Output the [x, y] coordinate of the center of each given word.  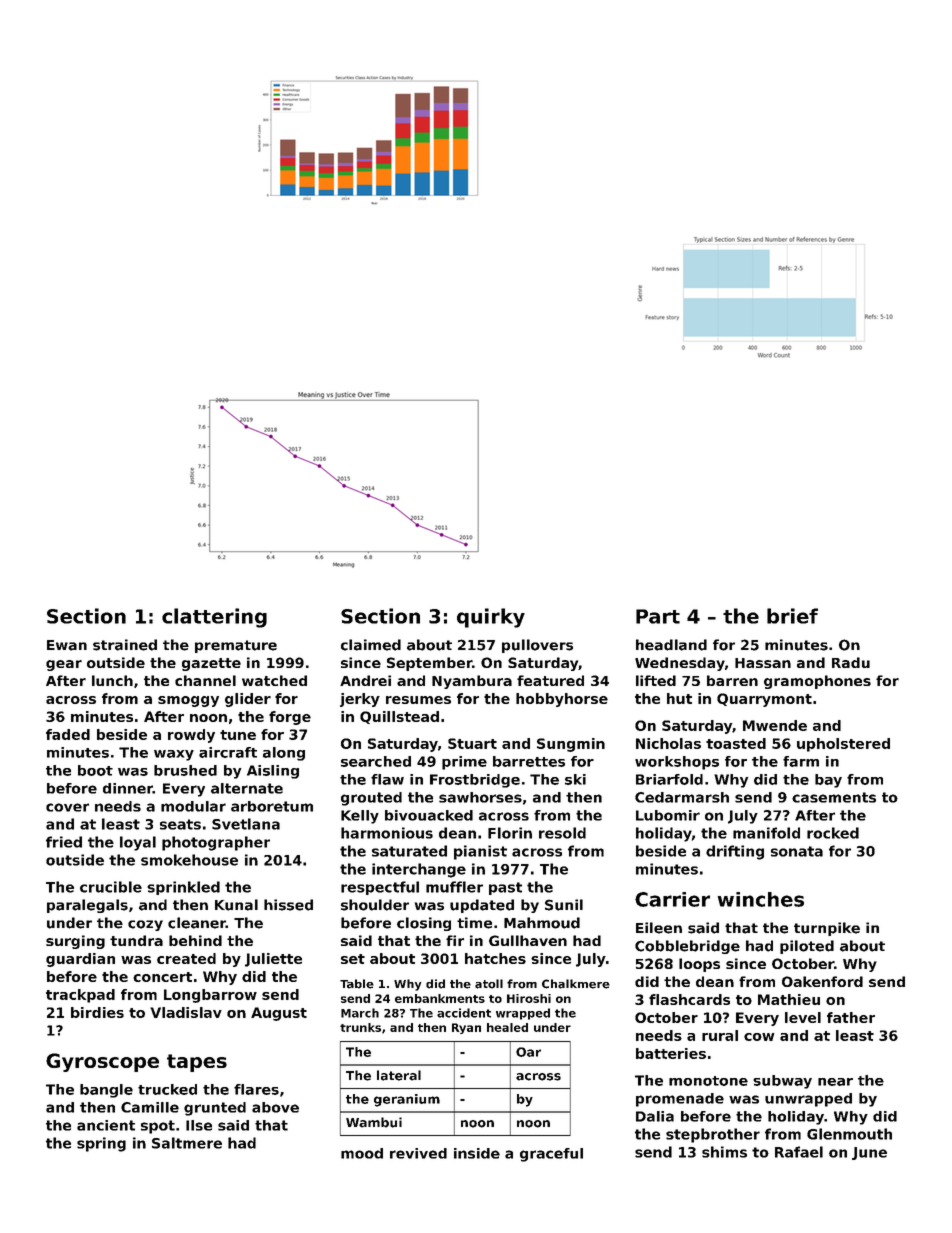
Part [658, 616]
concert [162, 977]
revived [418, 1153]
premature [236, 646]
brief [792, 616]
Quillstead [399, 717]
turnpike [827, 929]
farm [801, 761]
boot [95, 770]
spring [101, 1144]
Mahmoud [542, 923]
